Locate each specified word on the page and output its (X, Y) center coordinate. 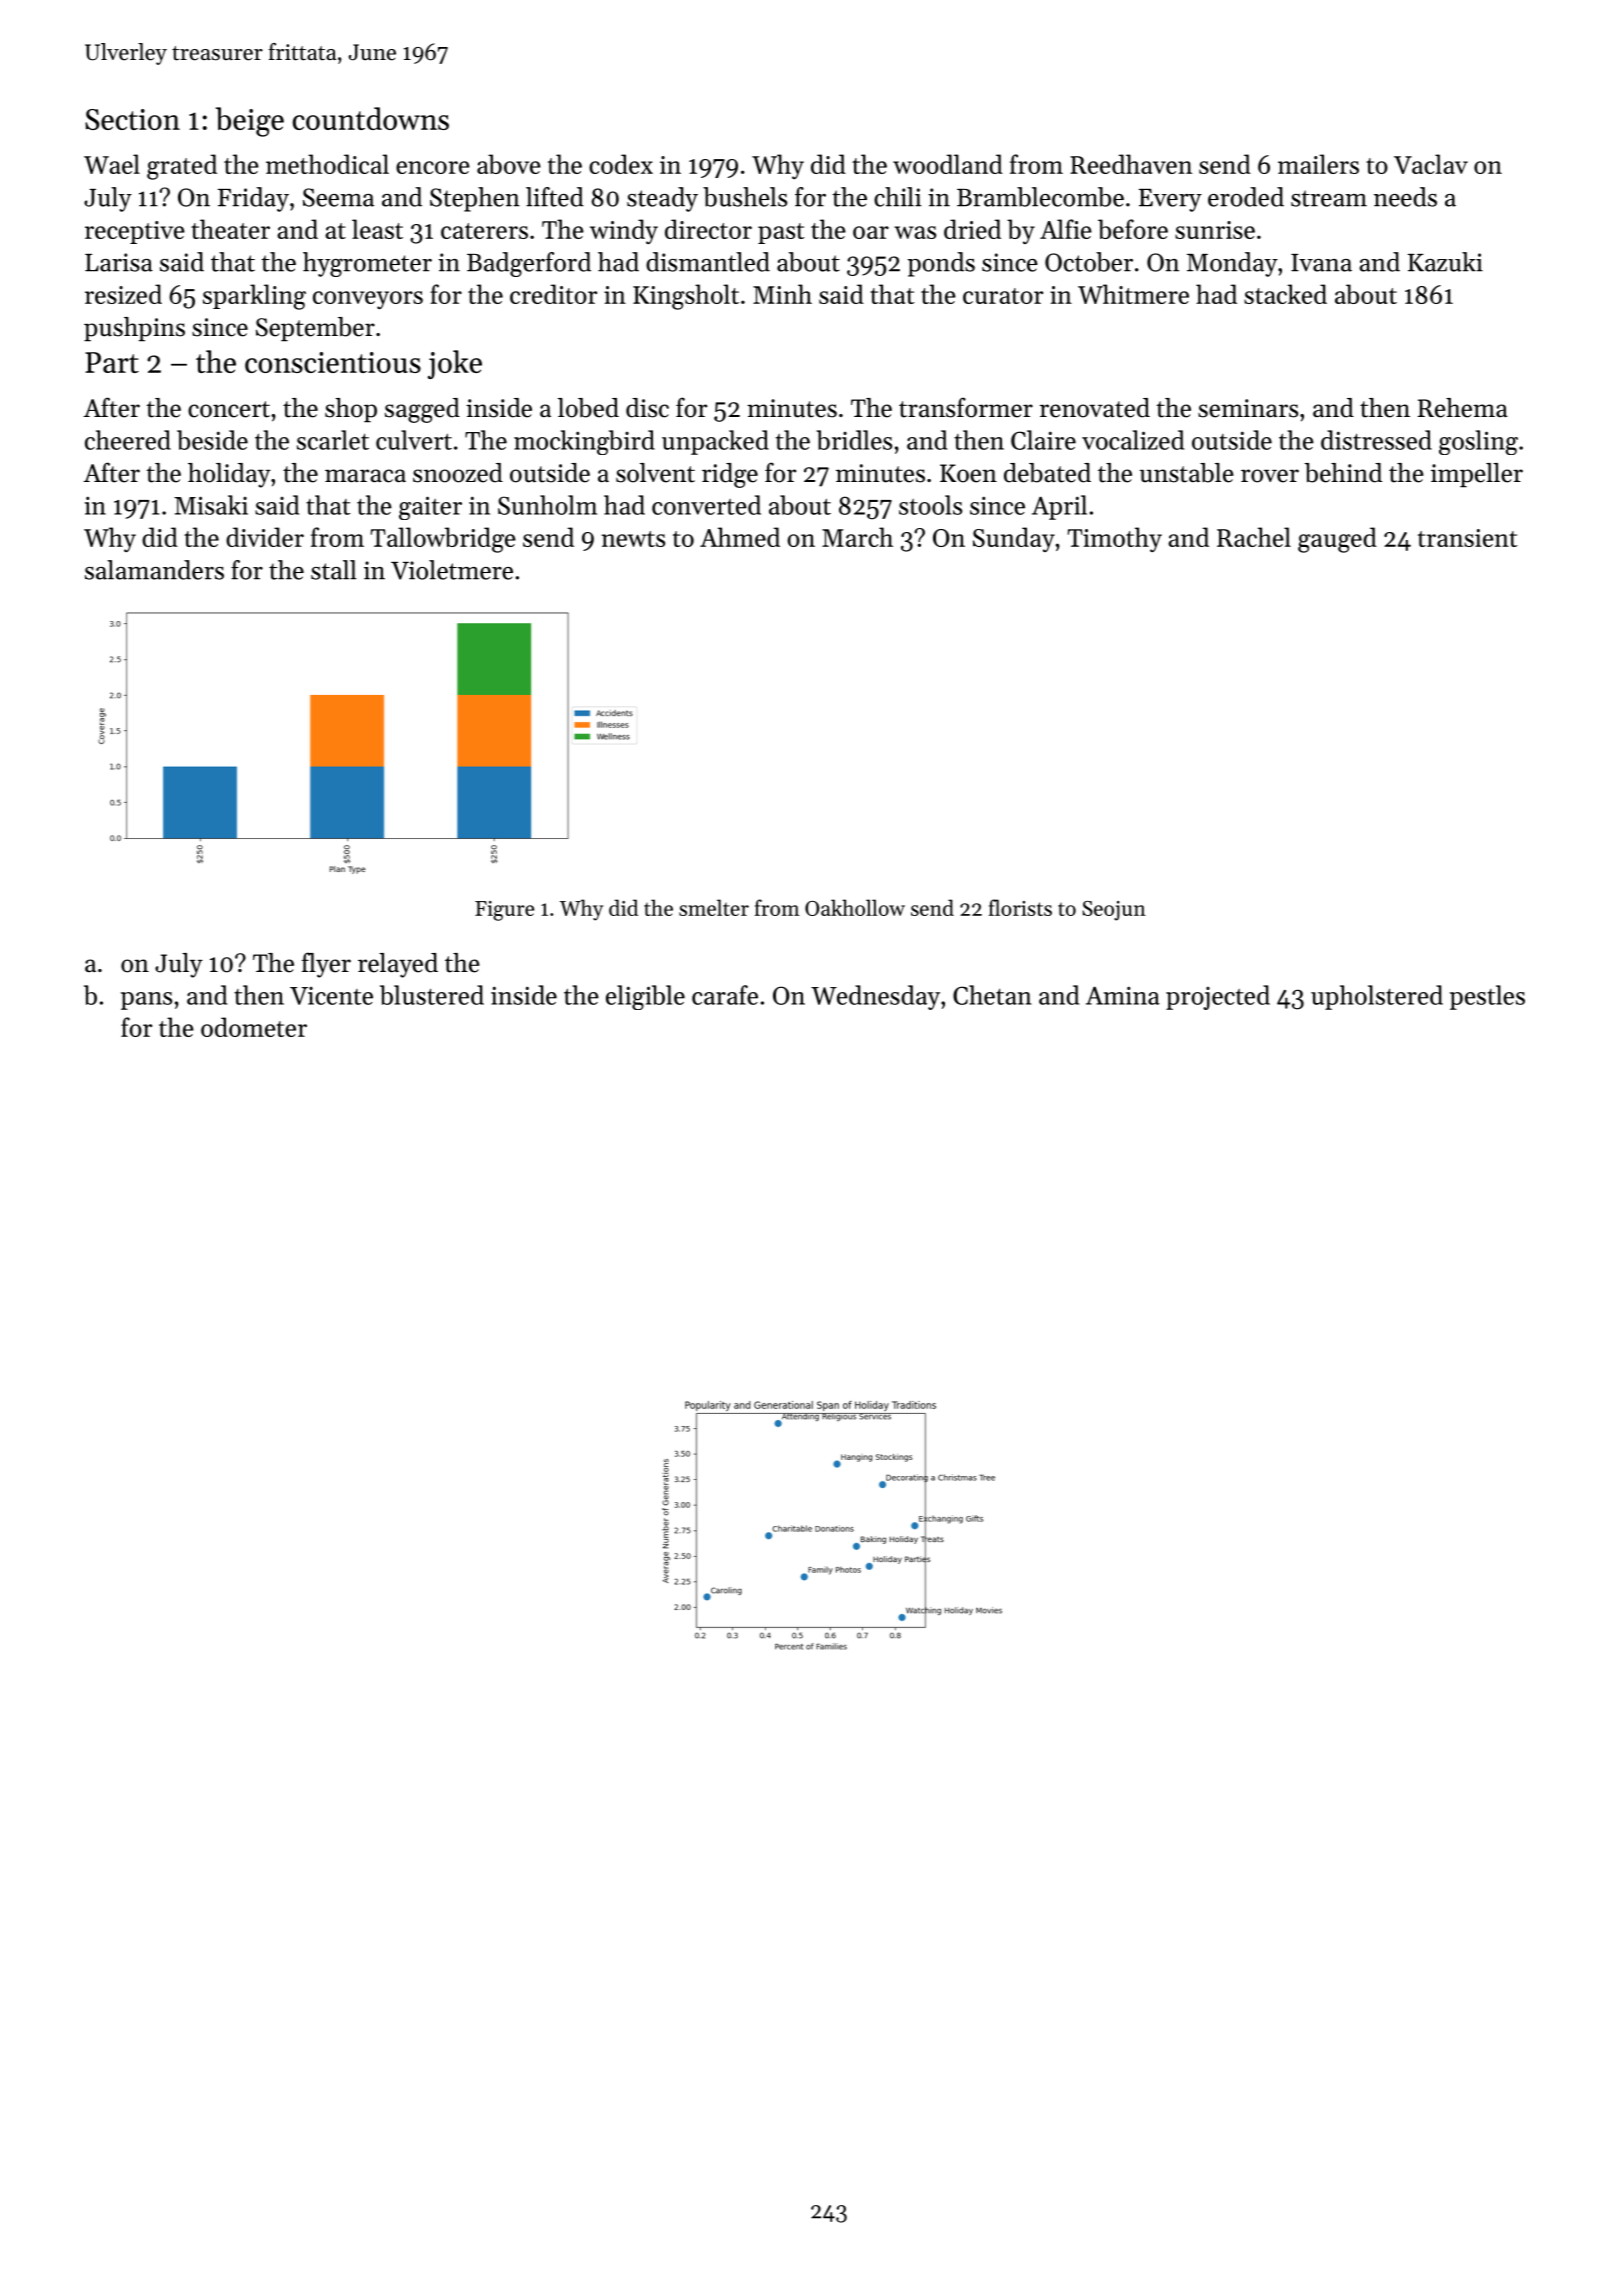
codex (621, 164)
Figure (504, 911)
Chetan (992, 995)
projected (1218, 997)
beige (250, 122)
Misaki (211, 505)
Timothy (1115, 539)
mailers (1318, 164)
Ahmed (740, 537)
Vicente (331, 996)
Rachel (1254, 537)
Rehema (1463, 408)
